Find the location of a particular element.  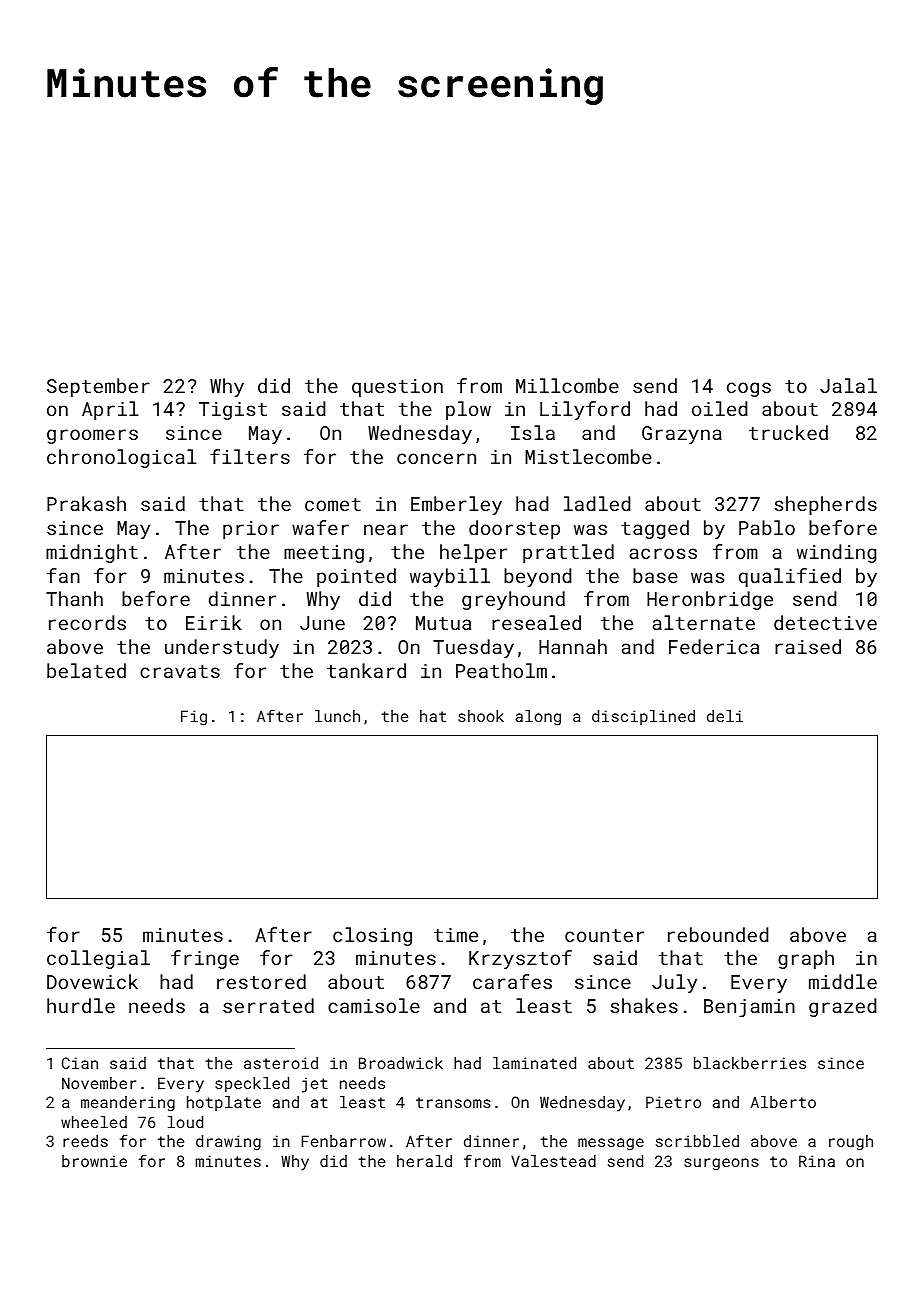

helper is located at coordinates (473, 553).
